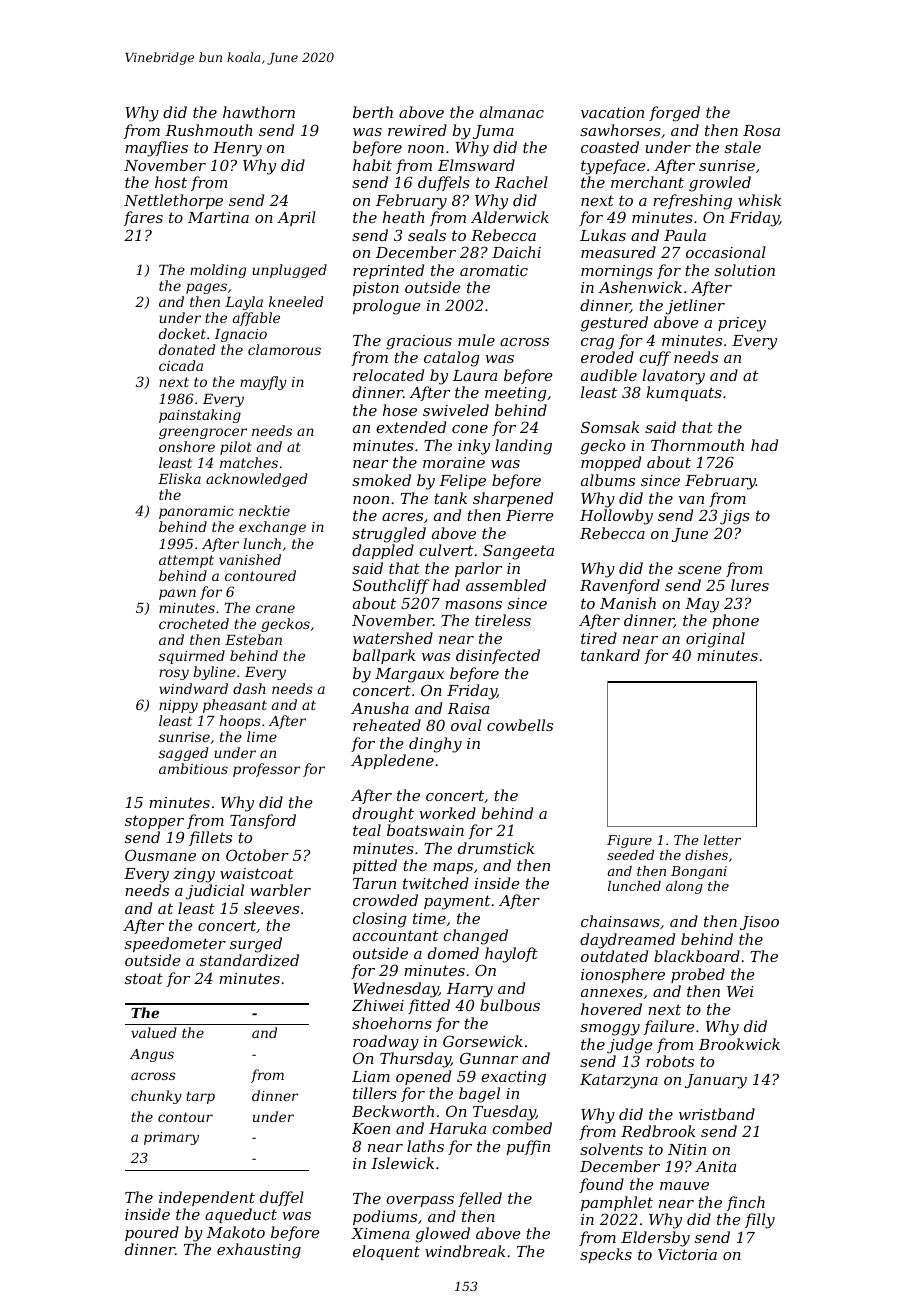  I want to click on occasional, so click(726, 252).
